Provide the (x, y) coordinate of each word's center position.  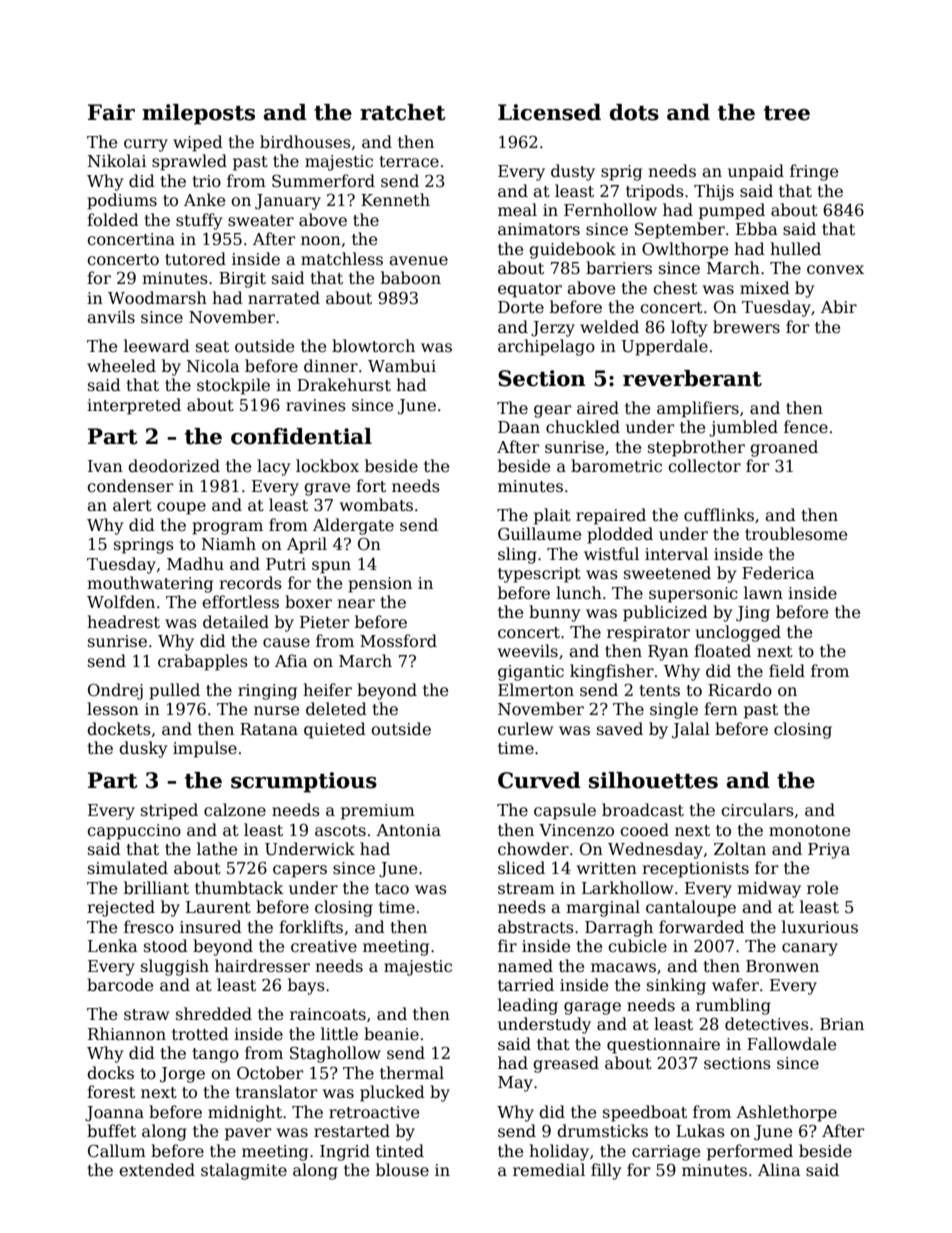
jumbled (743, 428)
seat (212, 347)
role (822, 888)
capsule (565, 811)
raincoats (328, 1014)
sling (517, 555)
